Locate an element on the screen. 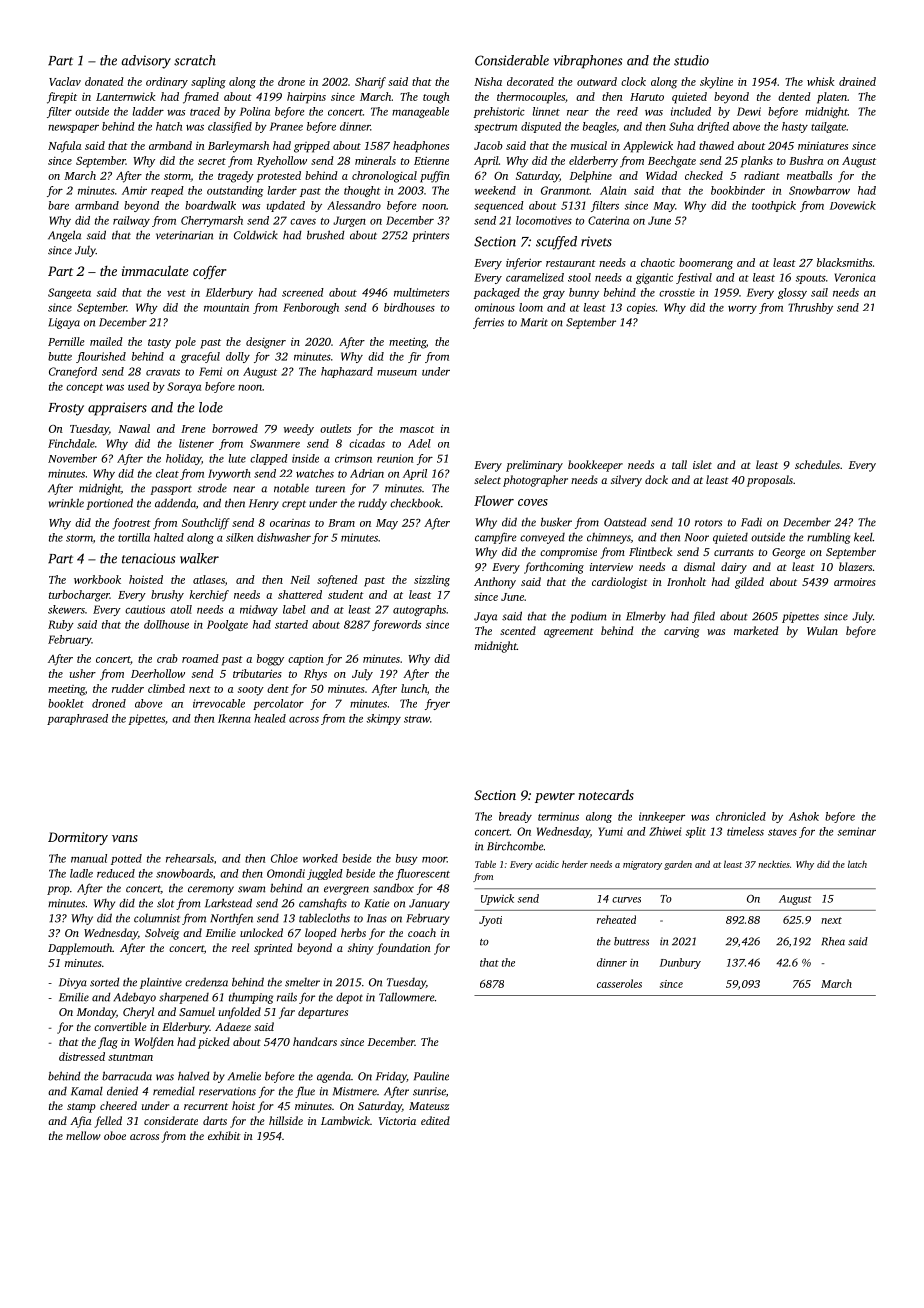 This screenshot has height=1308, width=924. scratch is located at coordinates (195, 60).
